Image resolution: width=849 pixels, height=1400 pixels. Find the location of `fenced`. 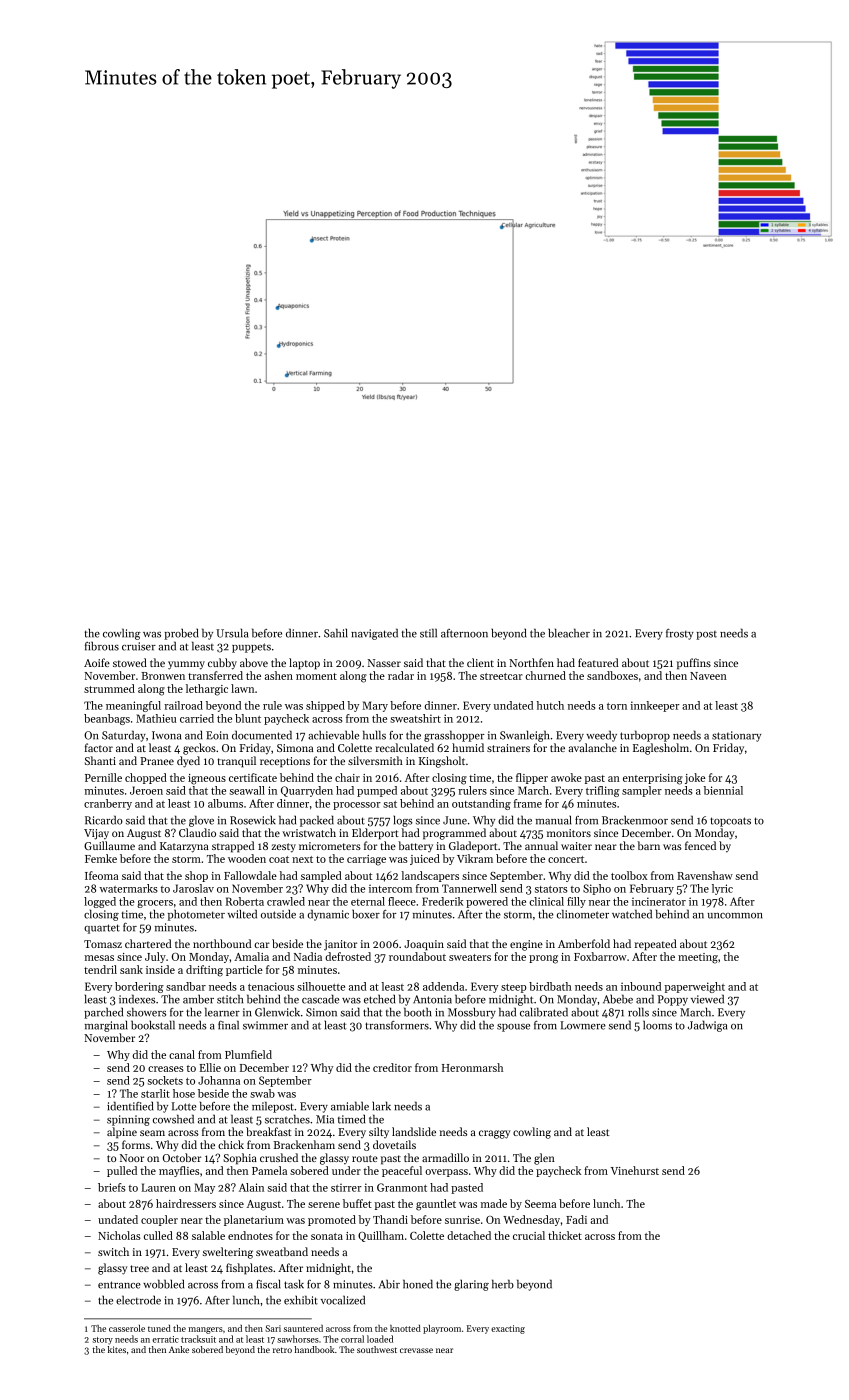

fenced is located at coordinates (700, 845).
